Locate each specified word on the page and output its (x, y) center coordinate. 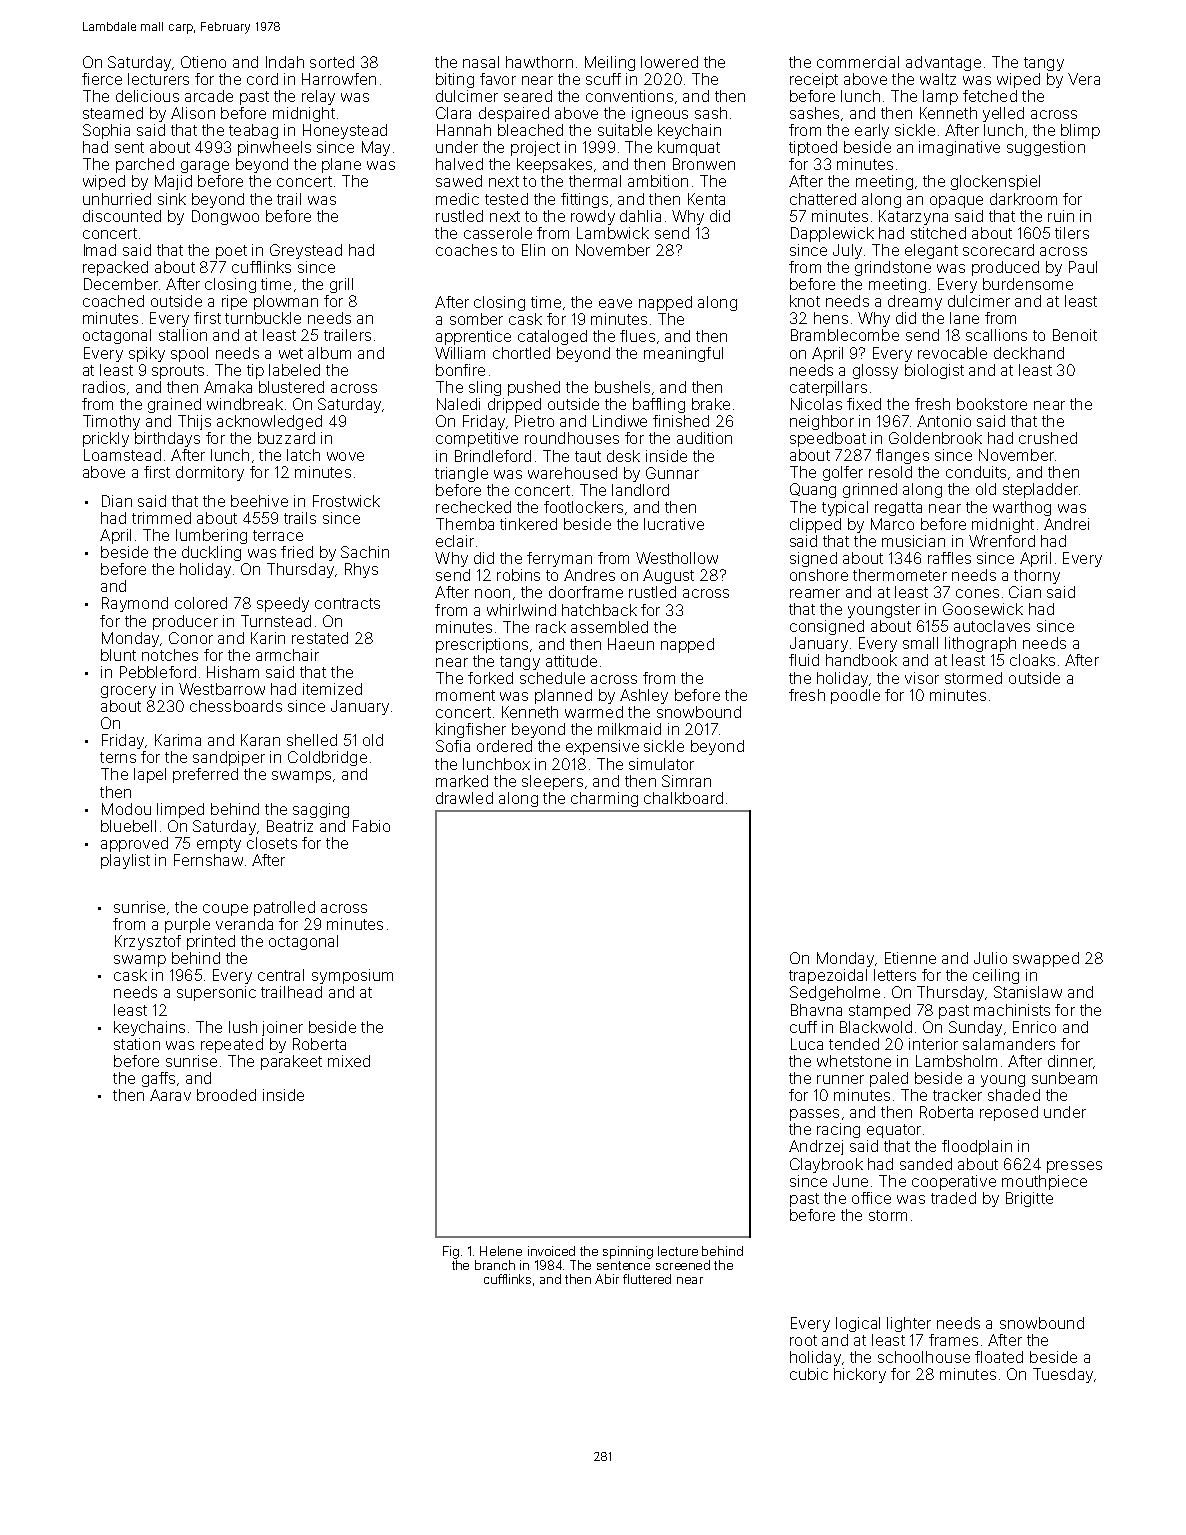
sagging (321, 810)
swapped (1046, 959)
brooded (226, 1095)
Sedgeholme (835, 993)
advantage (943, 63)
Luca (807, 1044)
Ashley (644, 696)
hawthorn (539, 62)
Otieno (203, 62)
